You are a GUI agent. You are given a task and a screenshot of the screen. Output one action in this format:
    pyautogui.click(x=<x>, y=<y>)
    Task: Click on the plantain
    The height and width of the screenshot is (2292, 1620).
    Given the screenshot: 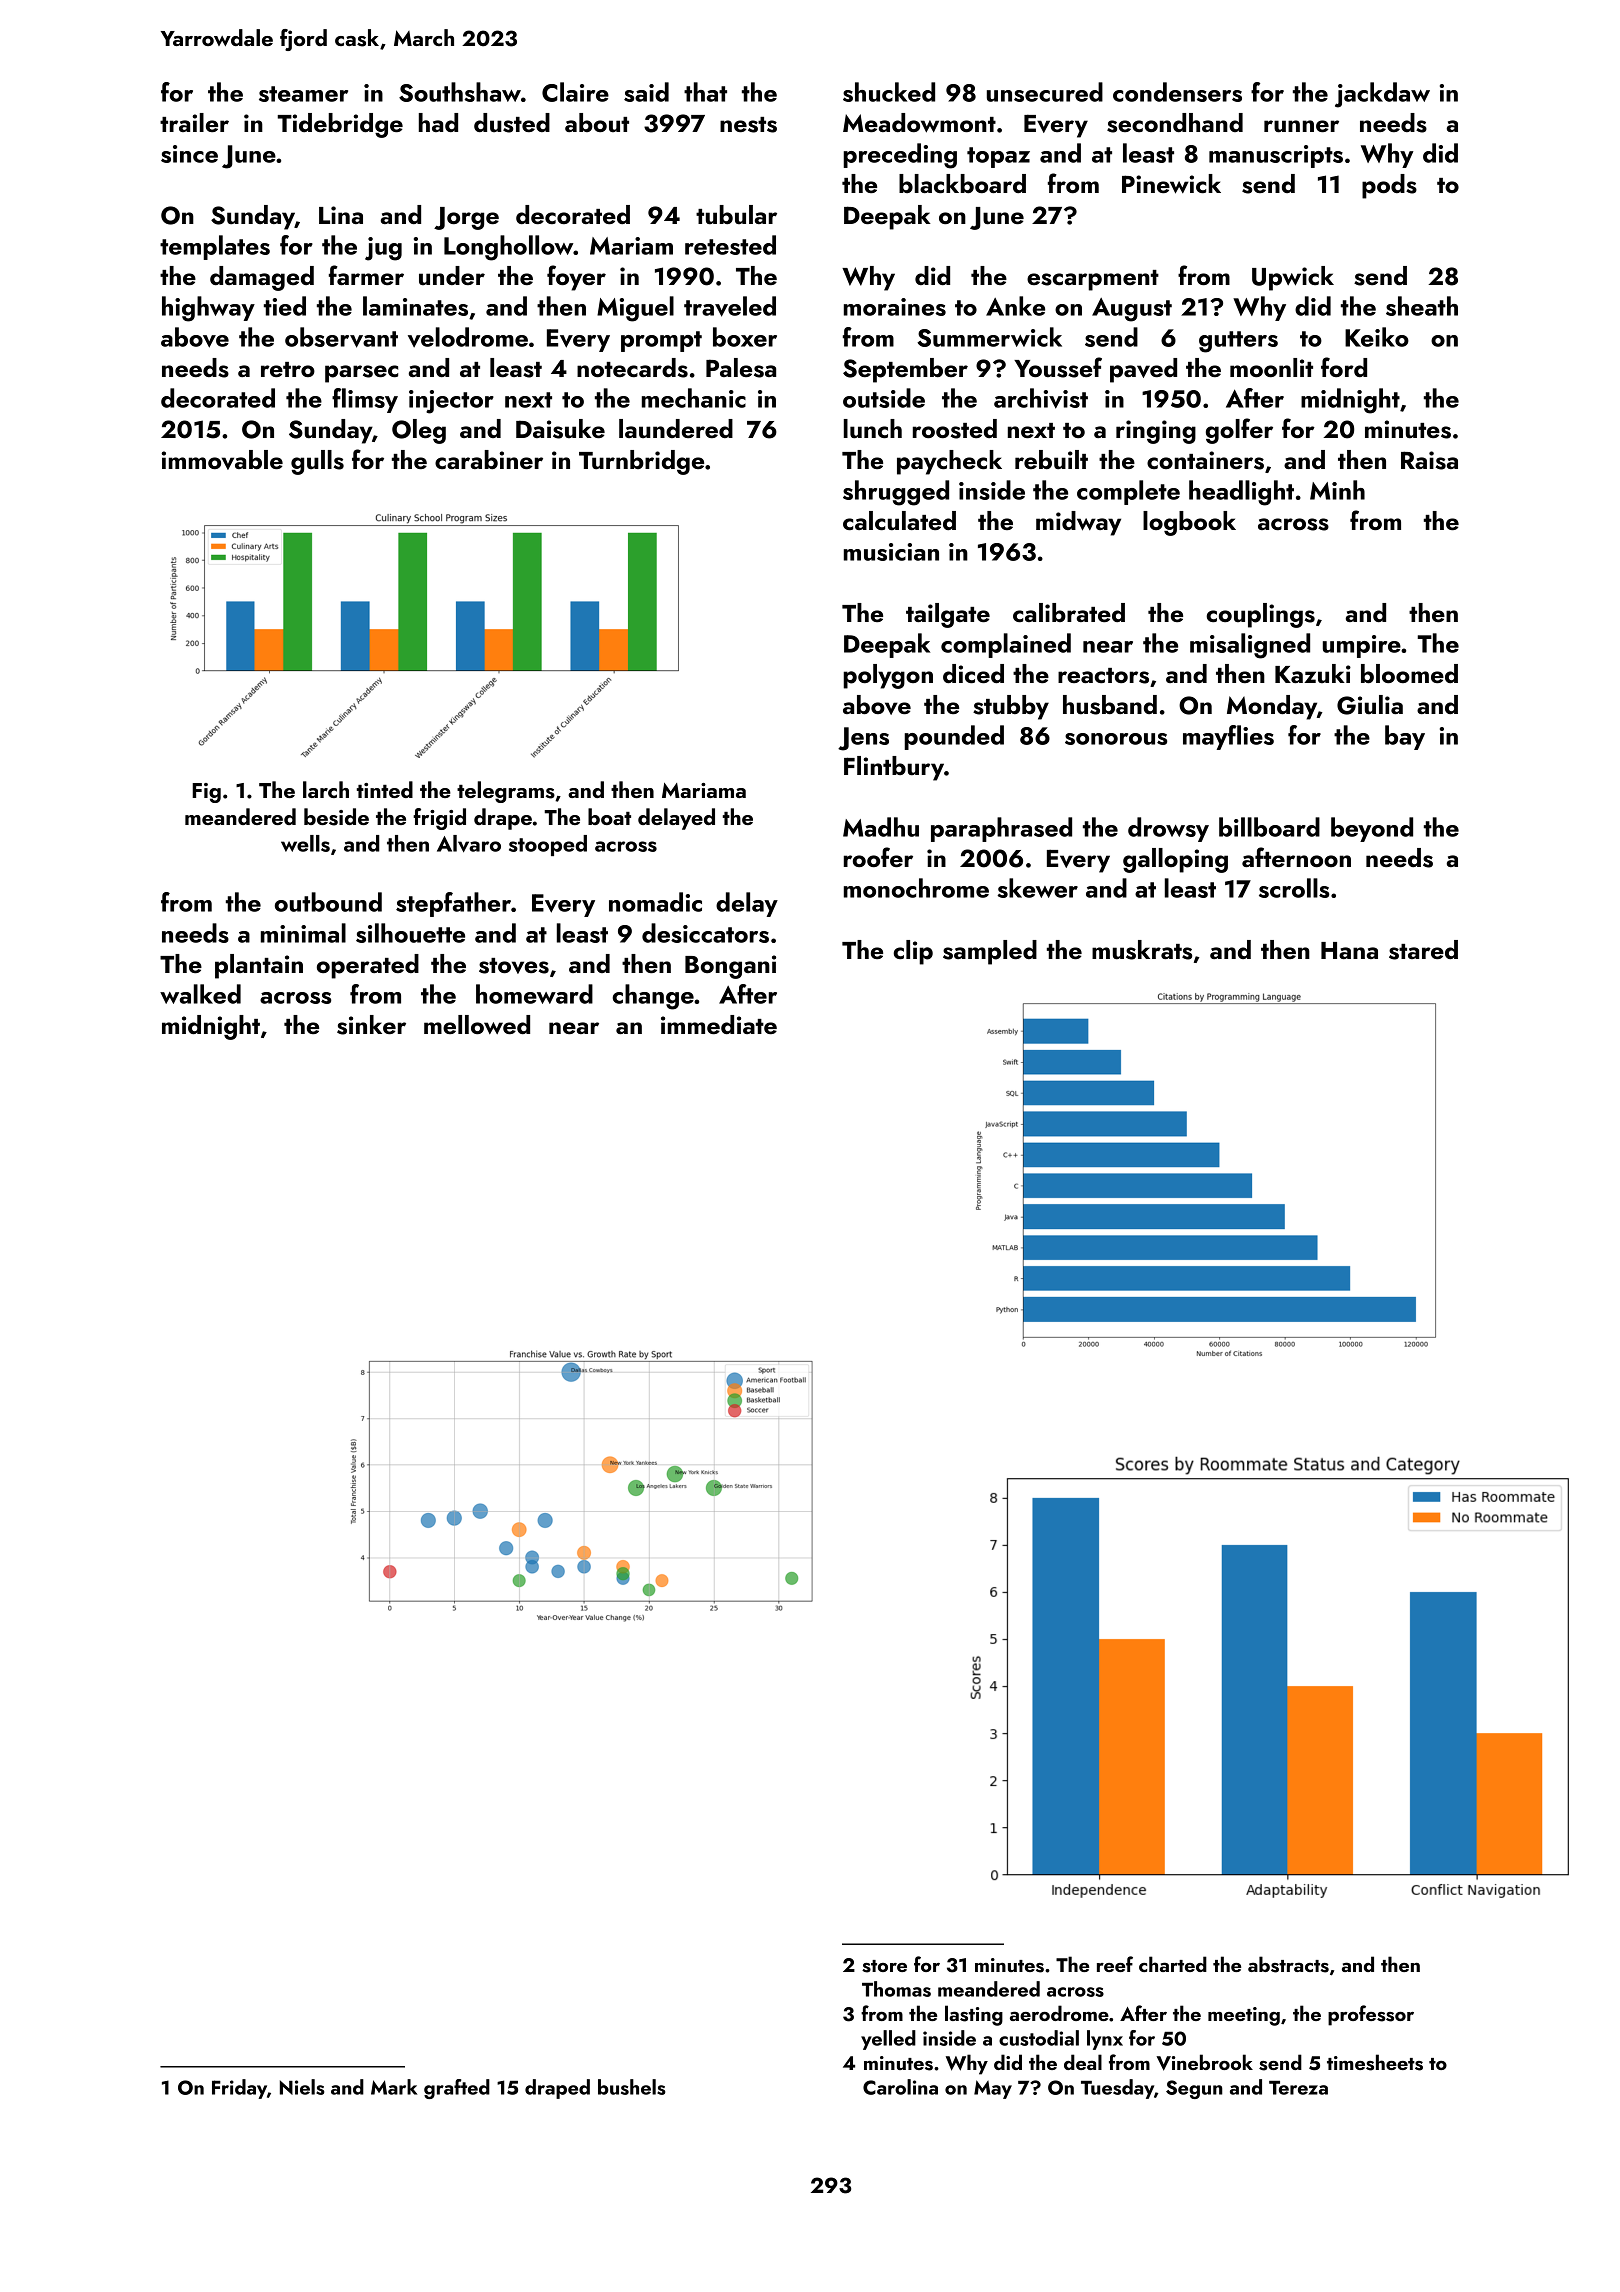 What is the action you would take?
    pyautogui.click(x=259, y=966)
